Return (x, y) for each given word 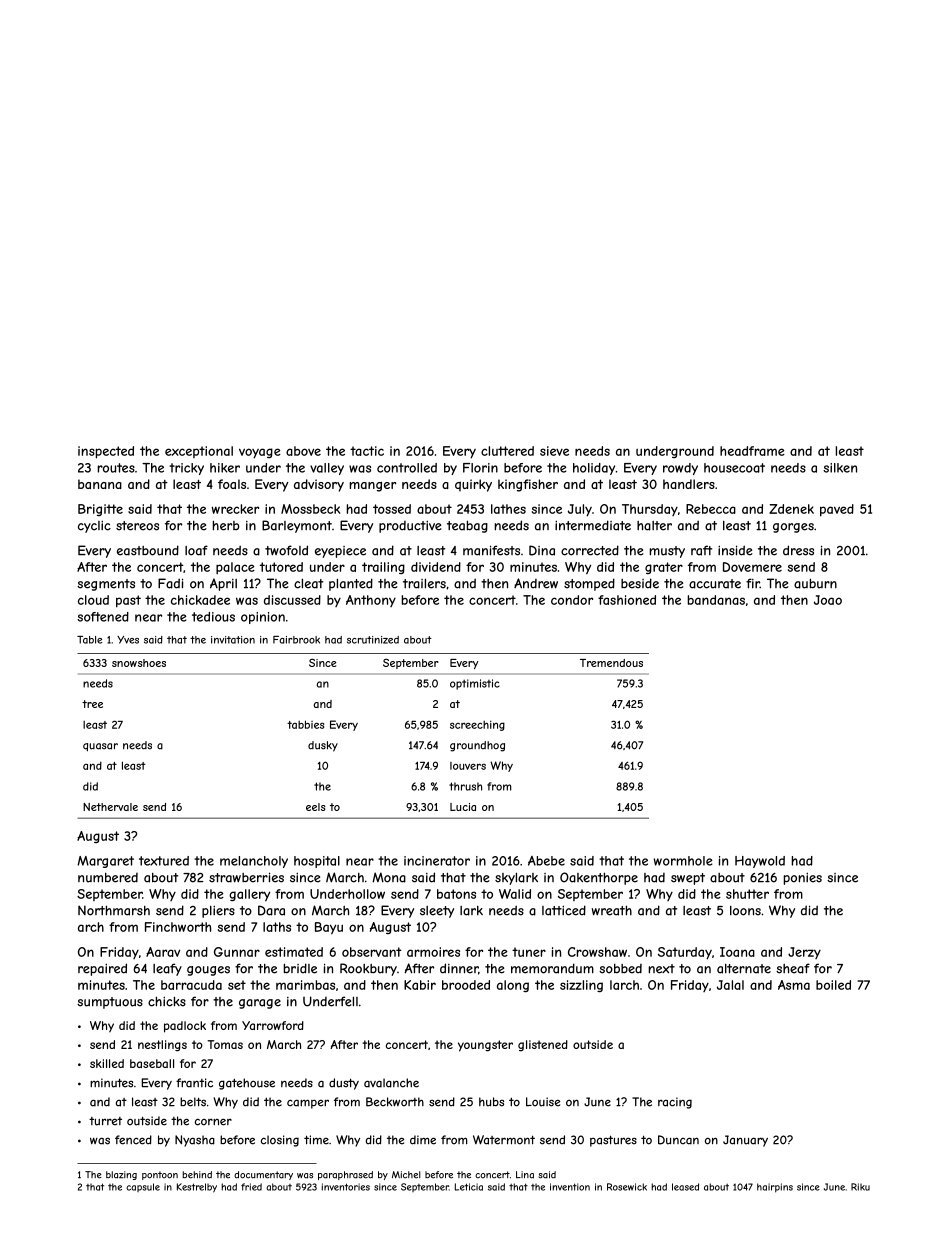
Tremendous (611, 663)
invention (570, 1187)
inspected (106, 452)
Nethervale (110, 807)
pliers (218, 911)
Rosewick (627, 1187)
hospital (317, 862)
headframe (752, 451)
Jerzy (804, 953)
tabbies (306, 724)
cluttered (507, 451)
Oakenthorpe (599, 878)
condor (572, 600)
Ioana (737, 952)
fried (251, 1187)
